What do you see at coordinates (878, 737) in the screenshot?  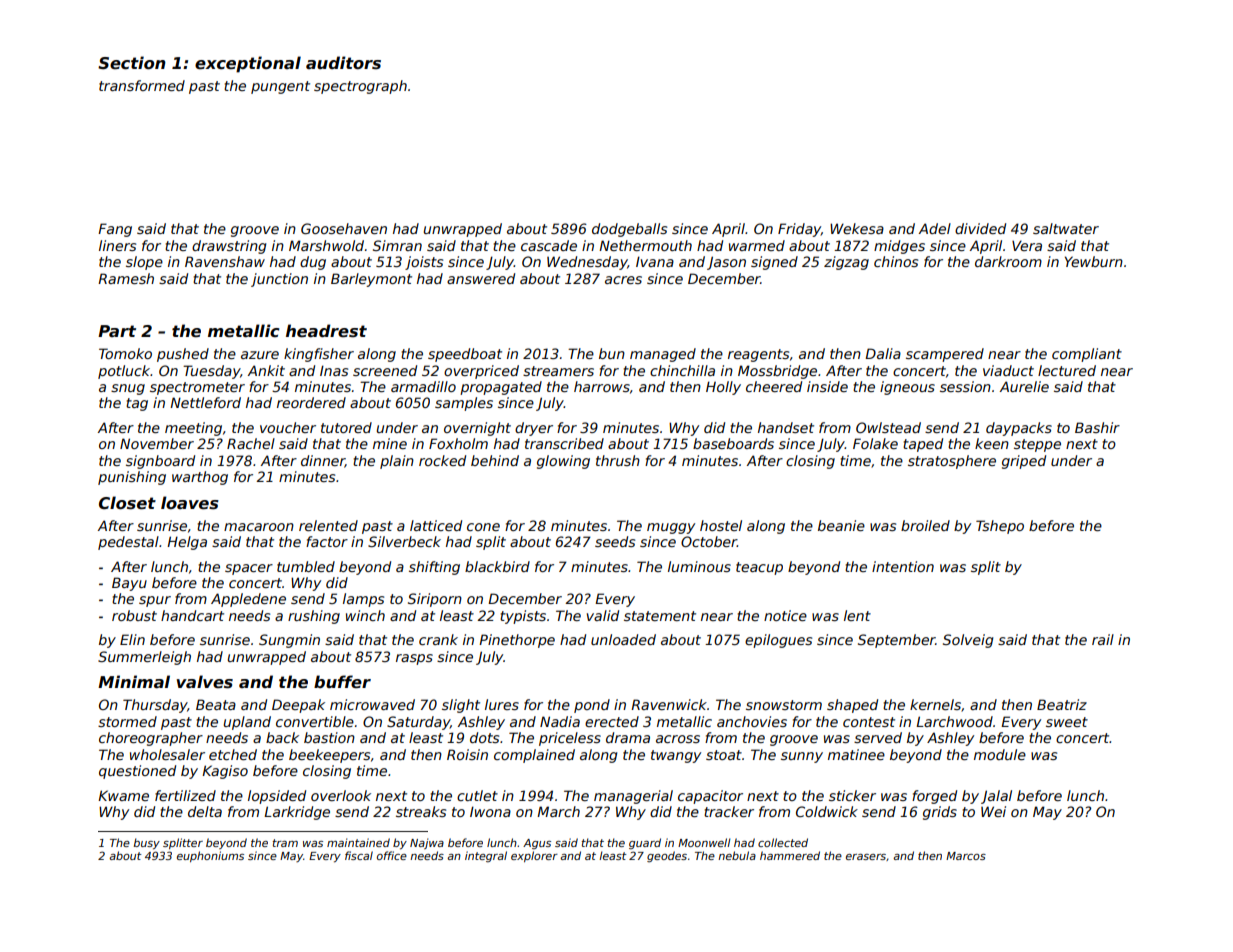 I see `served` at bounding box center [878, 737].
